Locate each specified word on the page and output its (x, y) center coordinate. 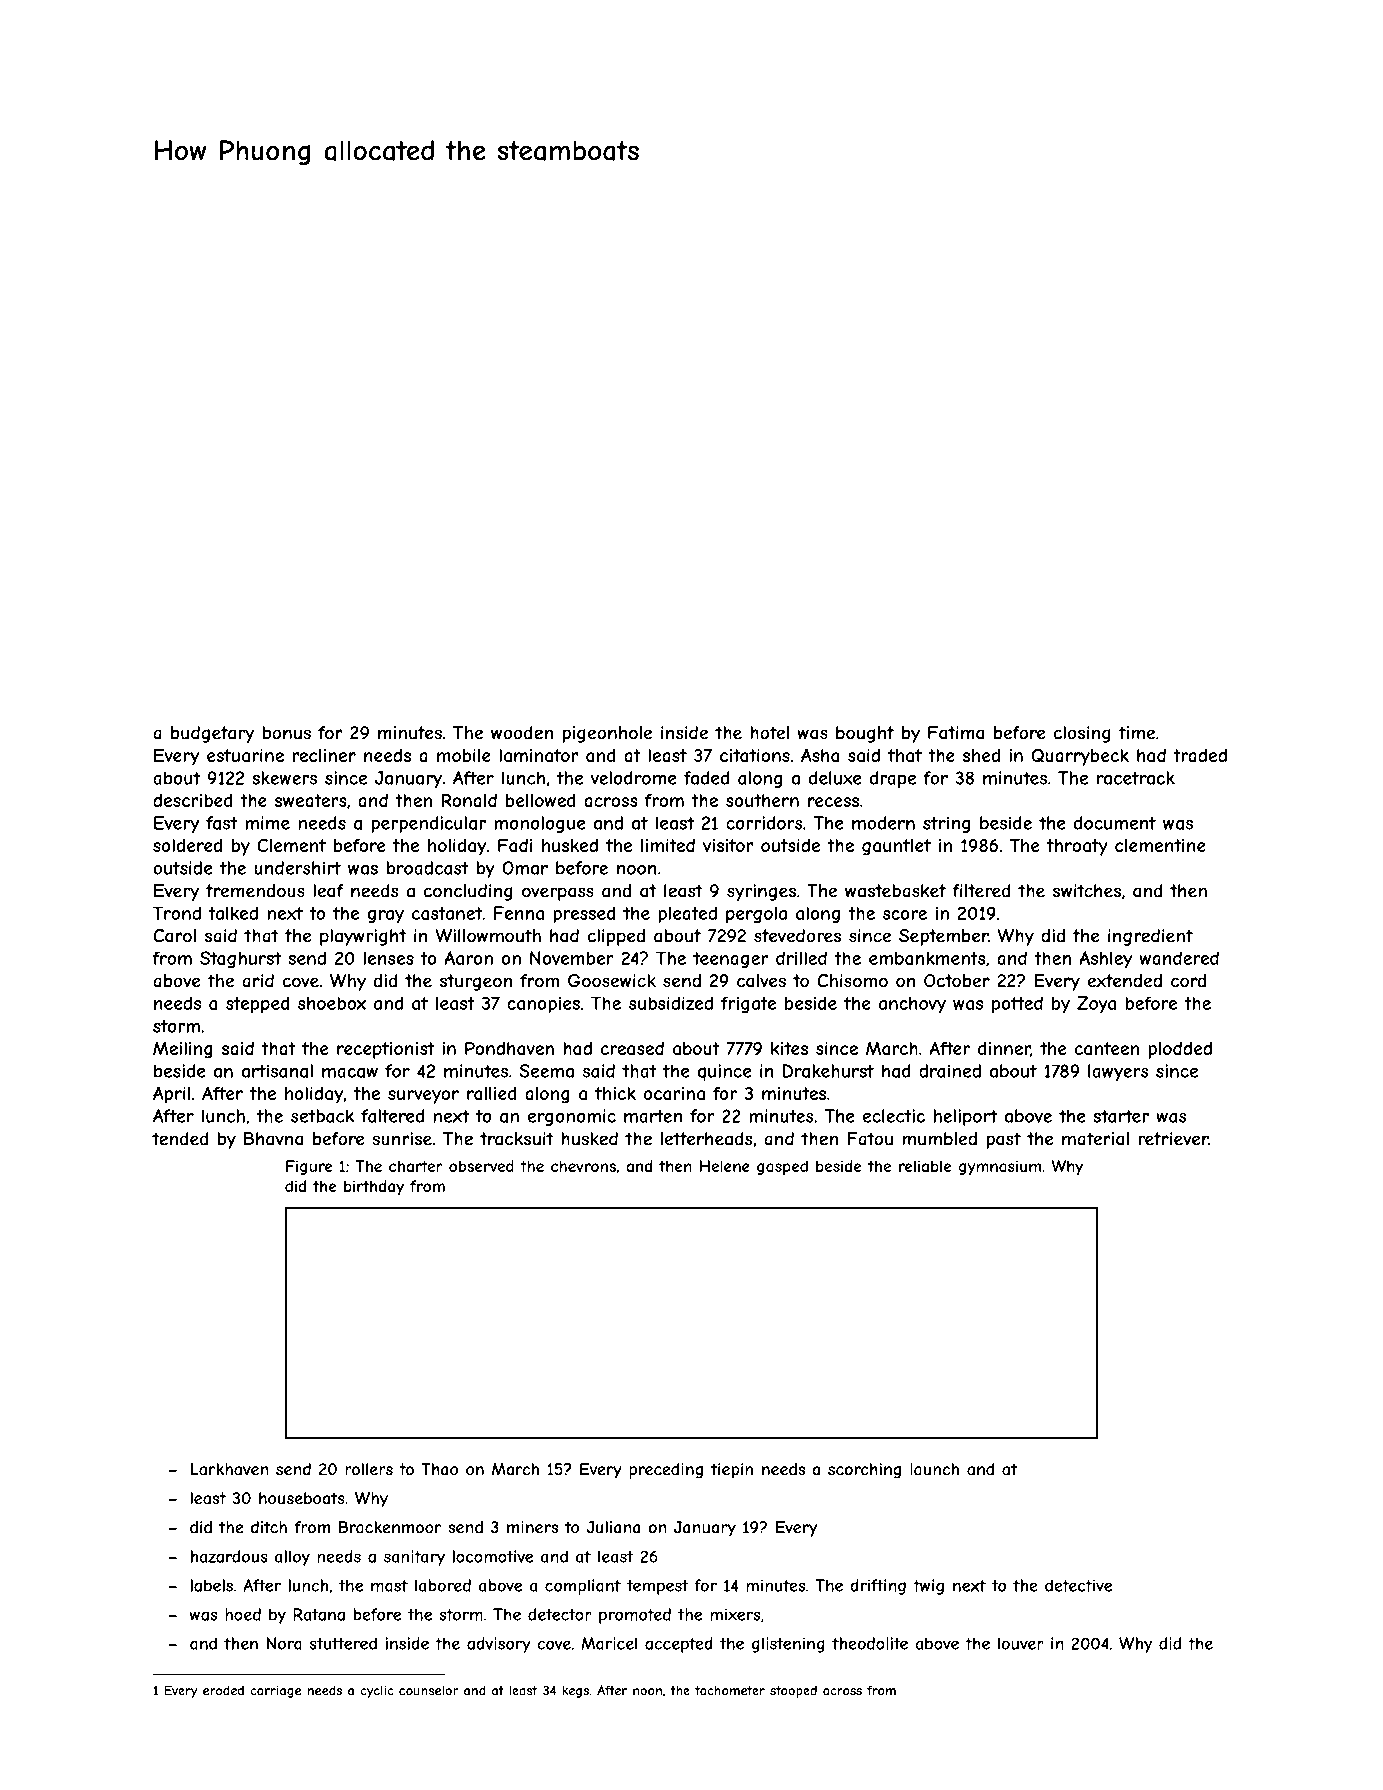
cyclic (377, 1692)
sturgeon (476, 982)
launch (934, 1469)
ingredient (1150, 937)
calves (761, 981)
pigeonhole (607, 734)
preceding (666, 1471)
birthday (374, 1187)
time (1136, 733)
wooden (522, 733)
